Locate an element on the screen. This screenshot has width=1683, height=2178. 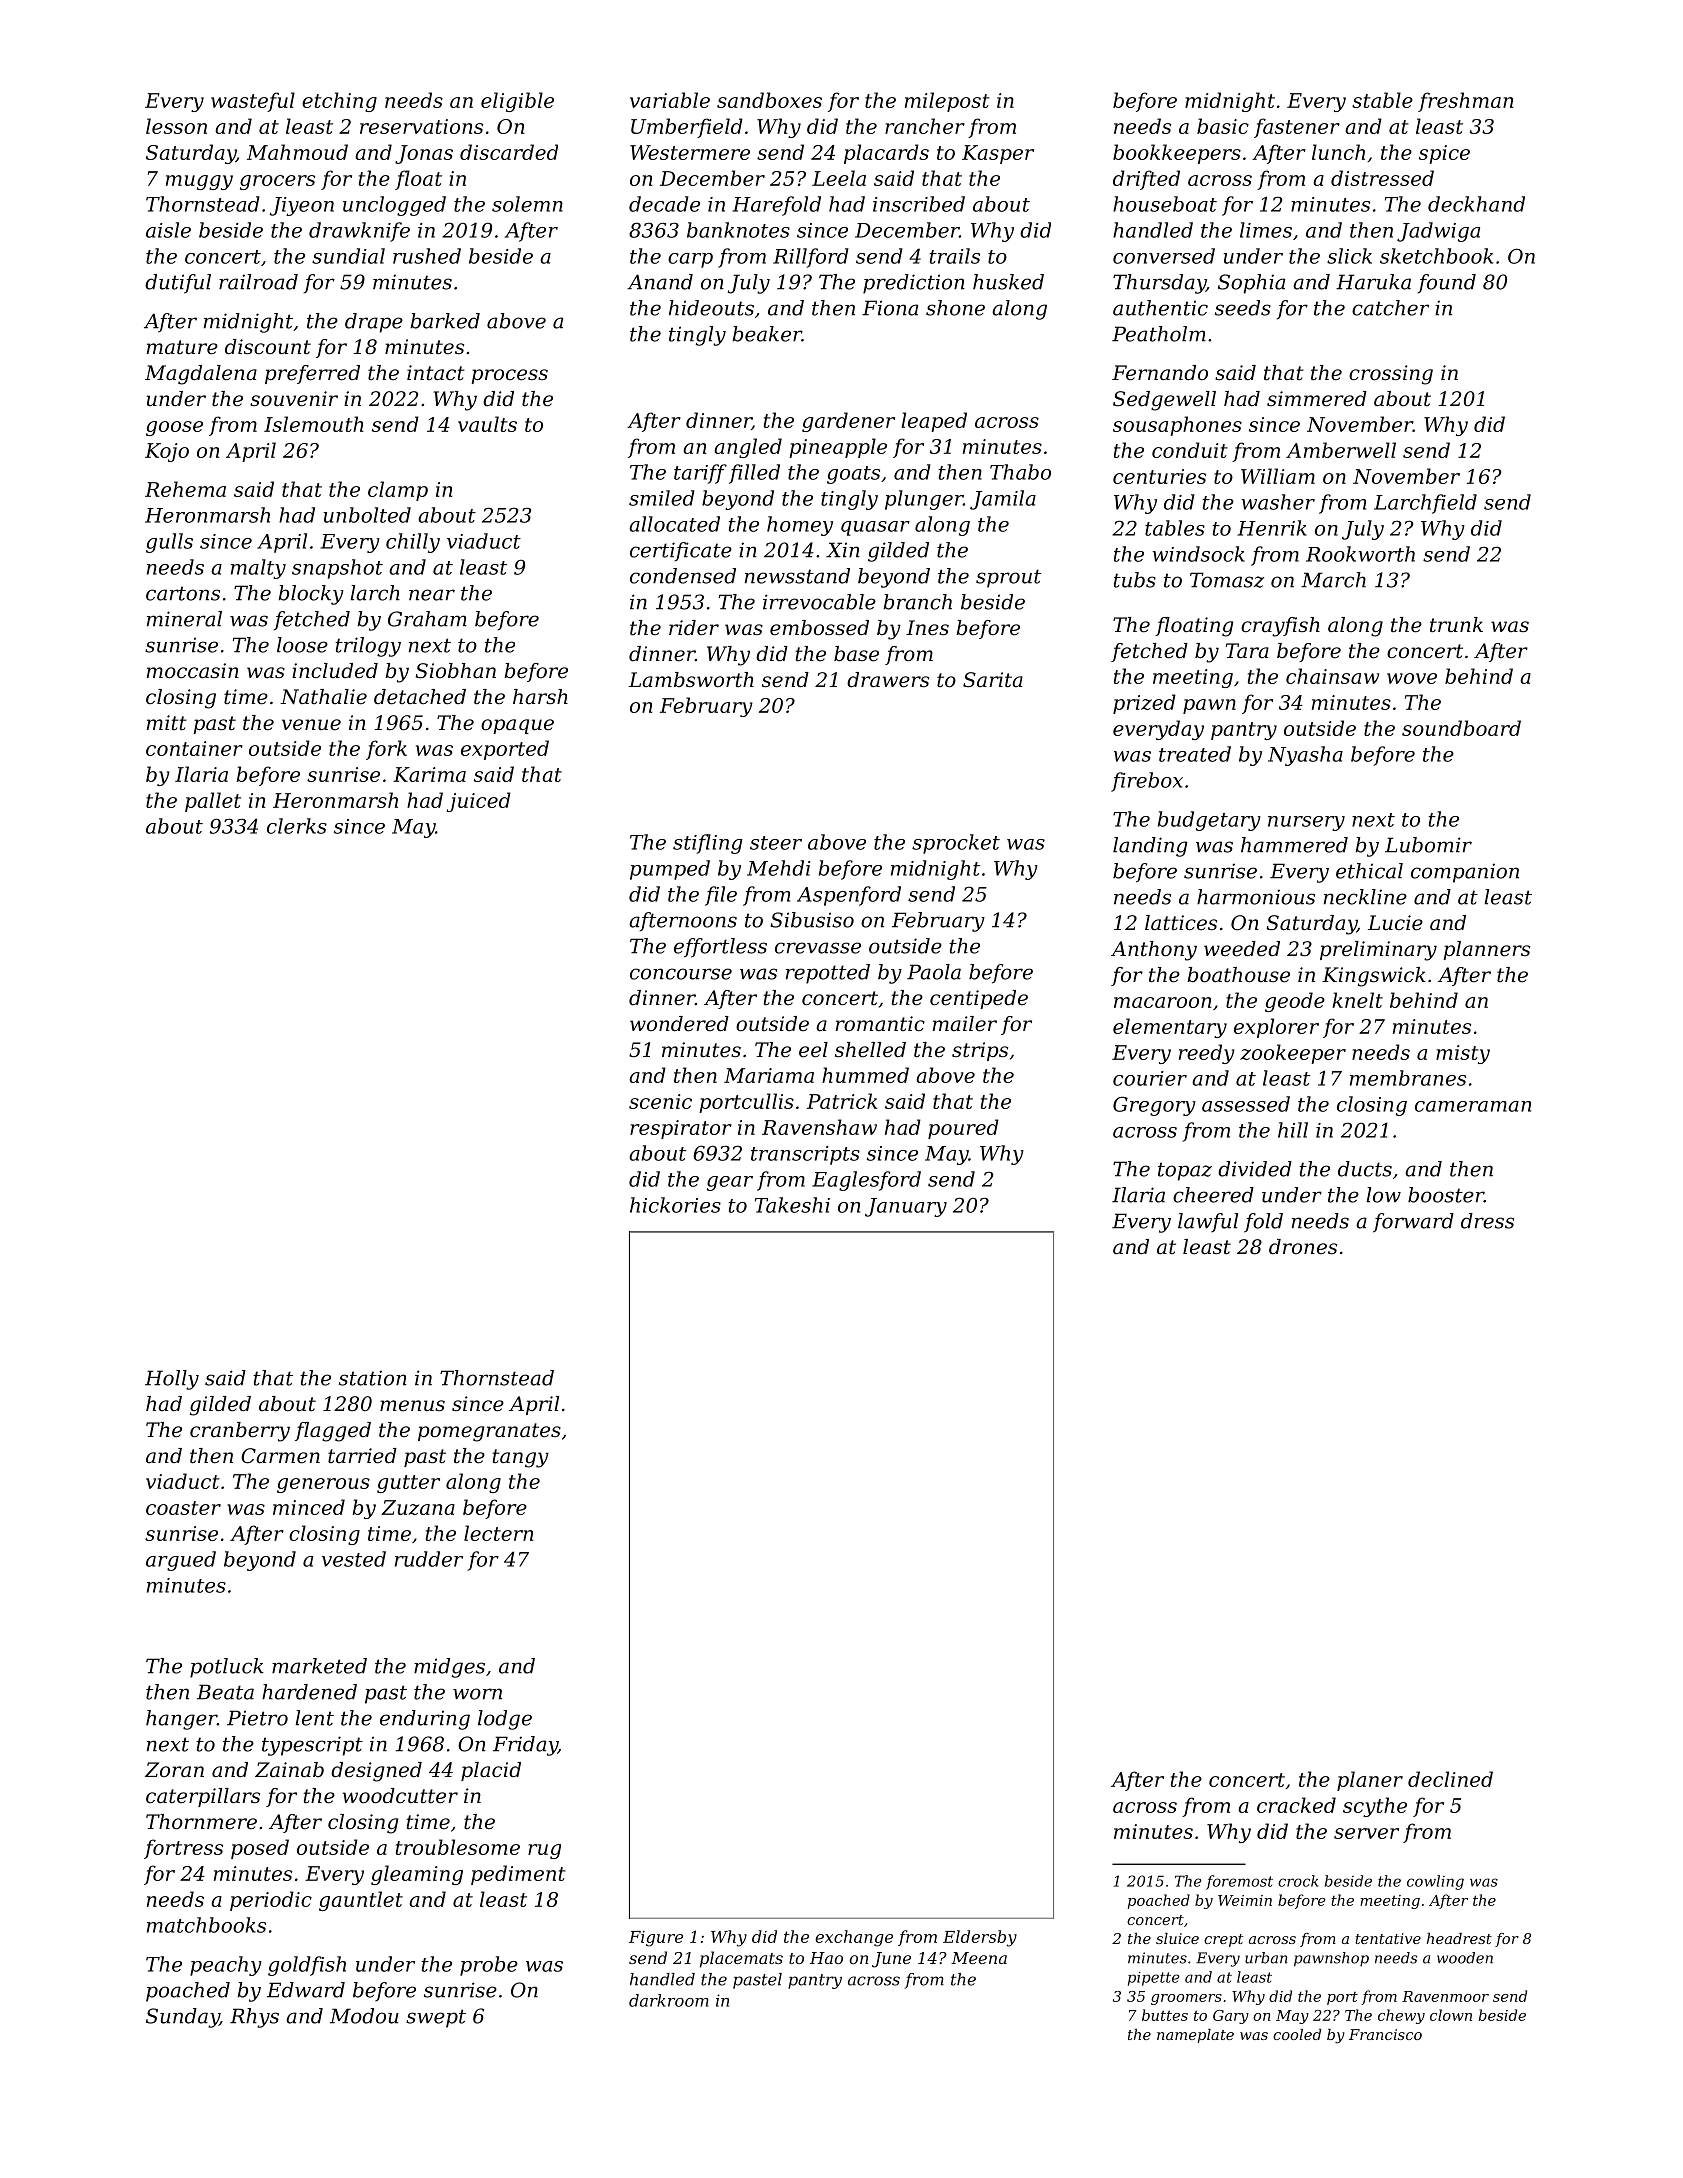
milepost is located at coordinates (947, 102).
